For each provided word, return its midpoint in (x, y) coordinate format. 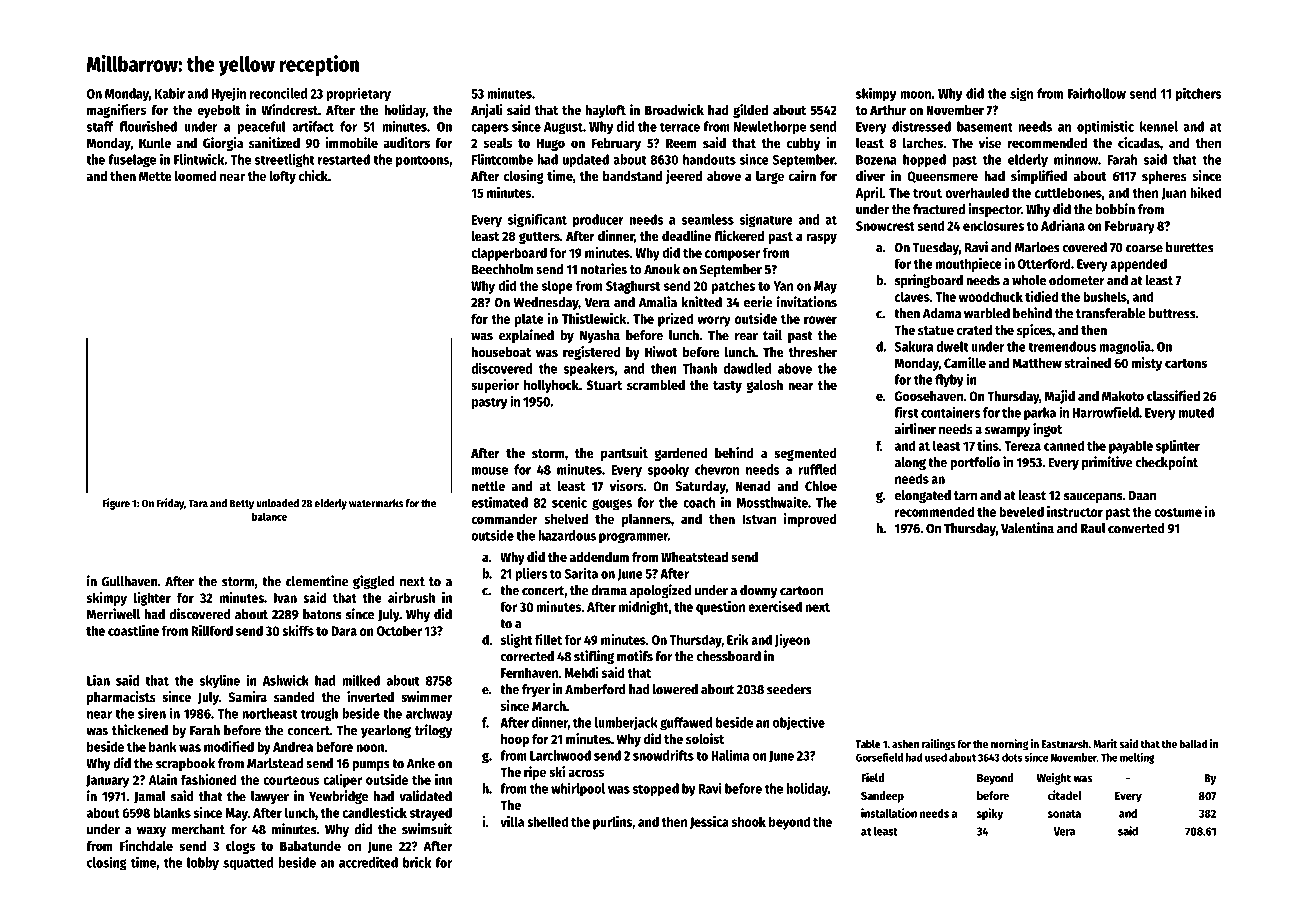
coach (699, 502)
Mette (155, 176)
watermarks (376, 503)
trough (319, 715)
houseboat (501, 352)
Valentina (1027, 528)
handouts (709, 159)
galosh (764, 386)
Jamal (150, 797)
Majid (1060, 397)
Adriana (1063, 225)
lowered (675, 689)
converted (1136, 528)
